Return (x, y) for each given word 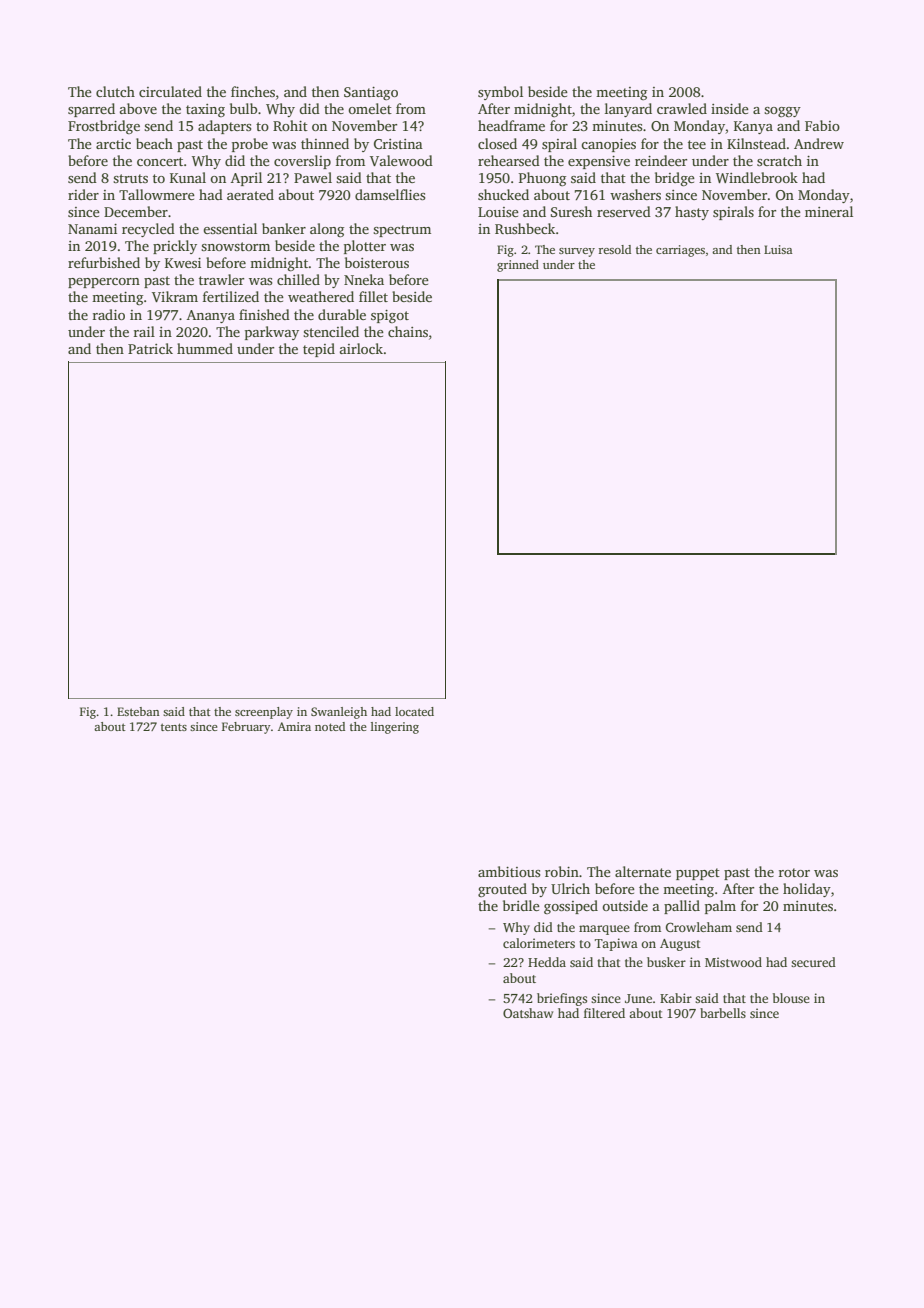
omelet (370, 108)
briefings (562, 999)
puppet (698, 874)
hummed (205, 348)
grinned (518, 266)
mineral (829, 211)
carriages (680, 251)
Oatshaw (528, 1013)
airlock (361, 348)
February (246, 728)
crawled (682, 108)
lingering (395, 728)
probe (250, 145)
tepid (319, 350)
